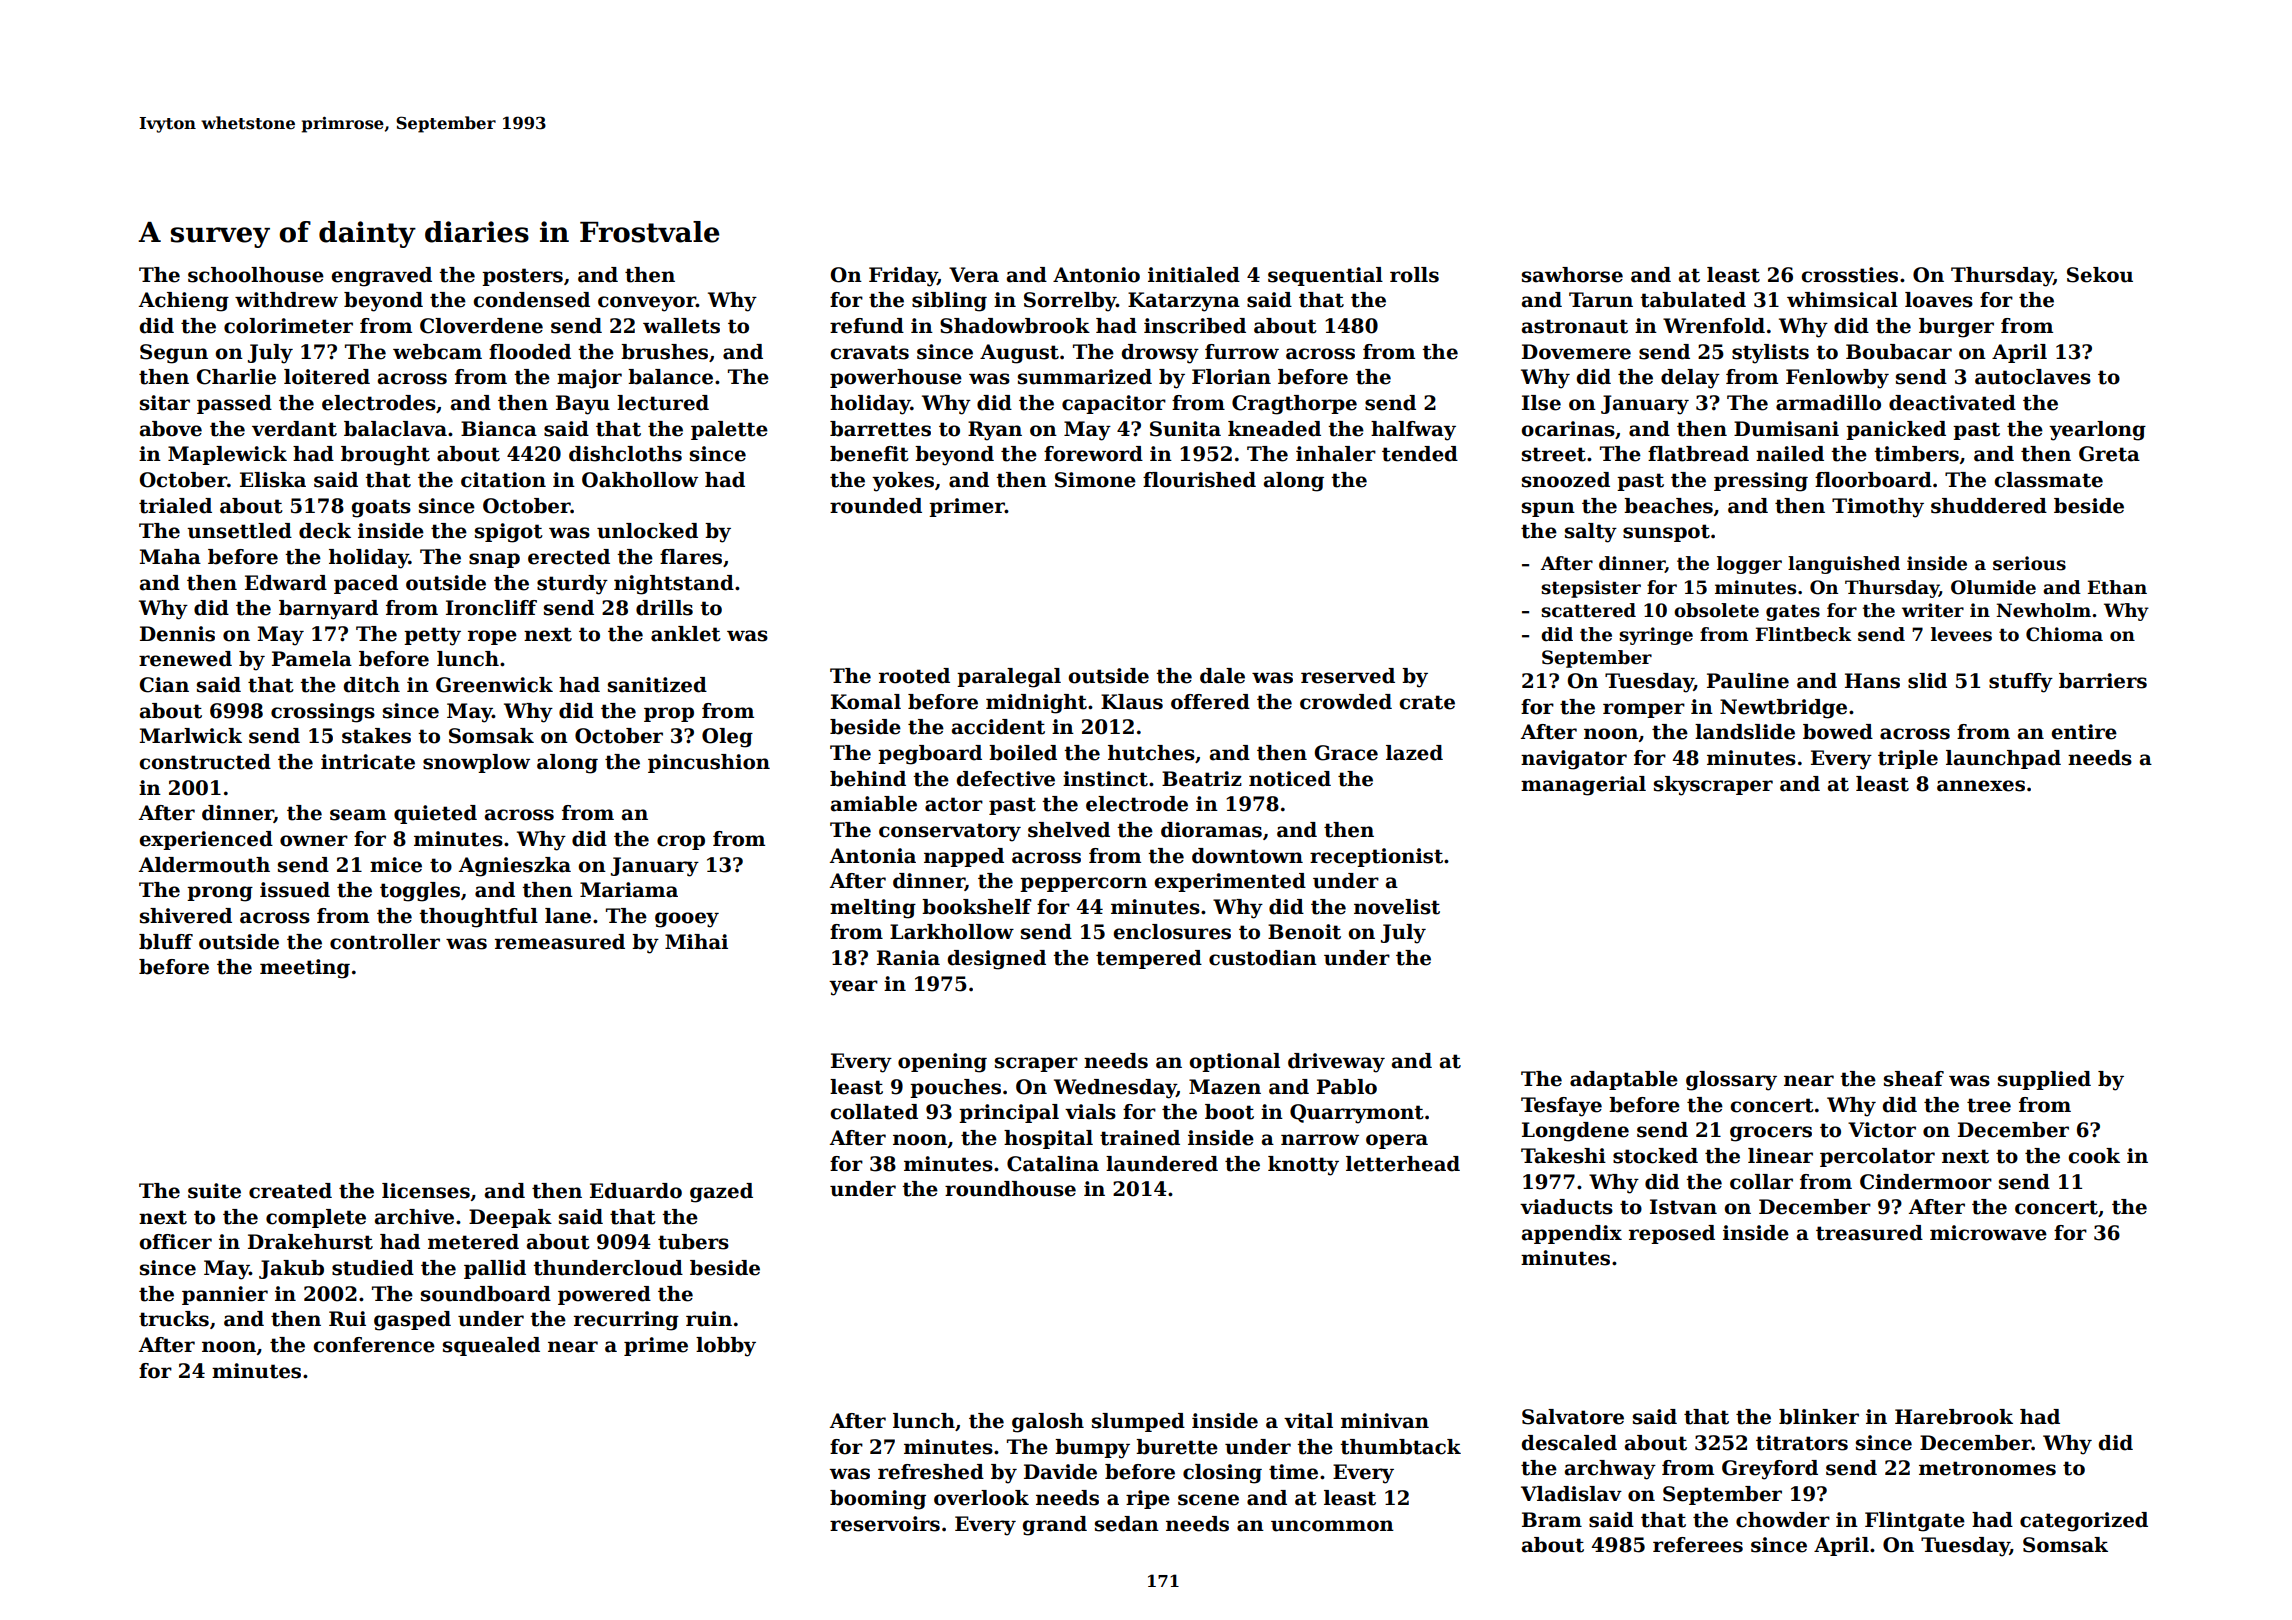  I want to click on shivered, so click(186, 916).
